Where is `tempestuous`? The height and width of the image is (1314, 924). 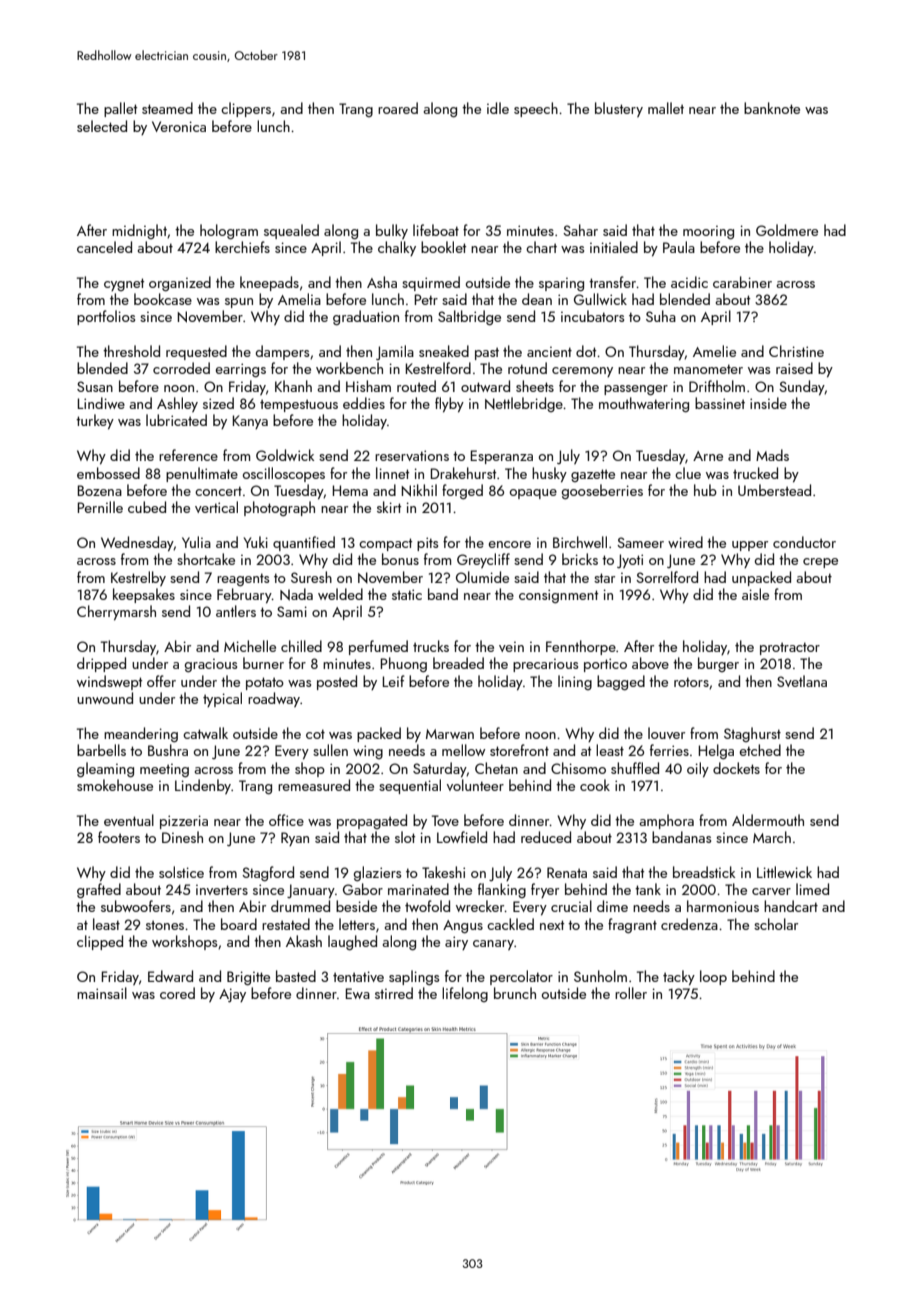 tempestuous is located at coordinates (299, 405).
